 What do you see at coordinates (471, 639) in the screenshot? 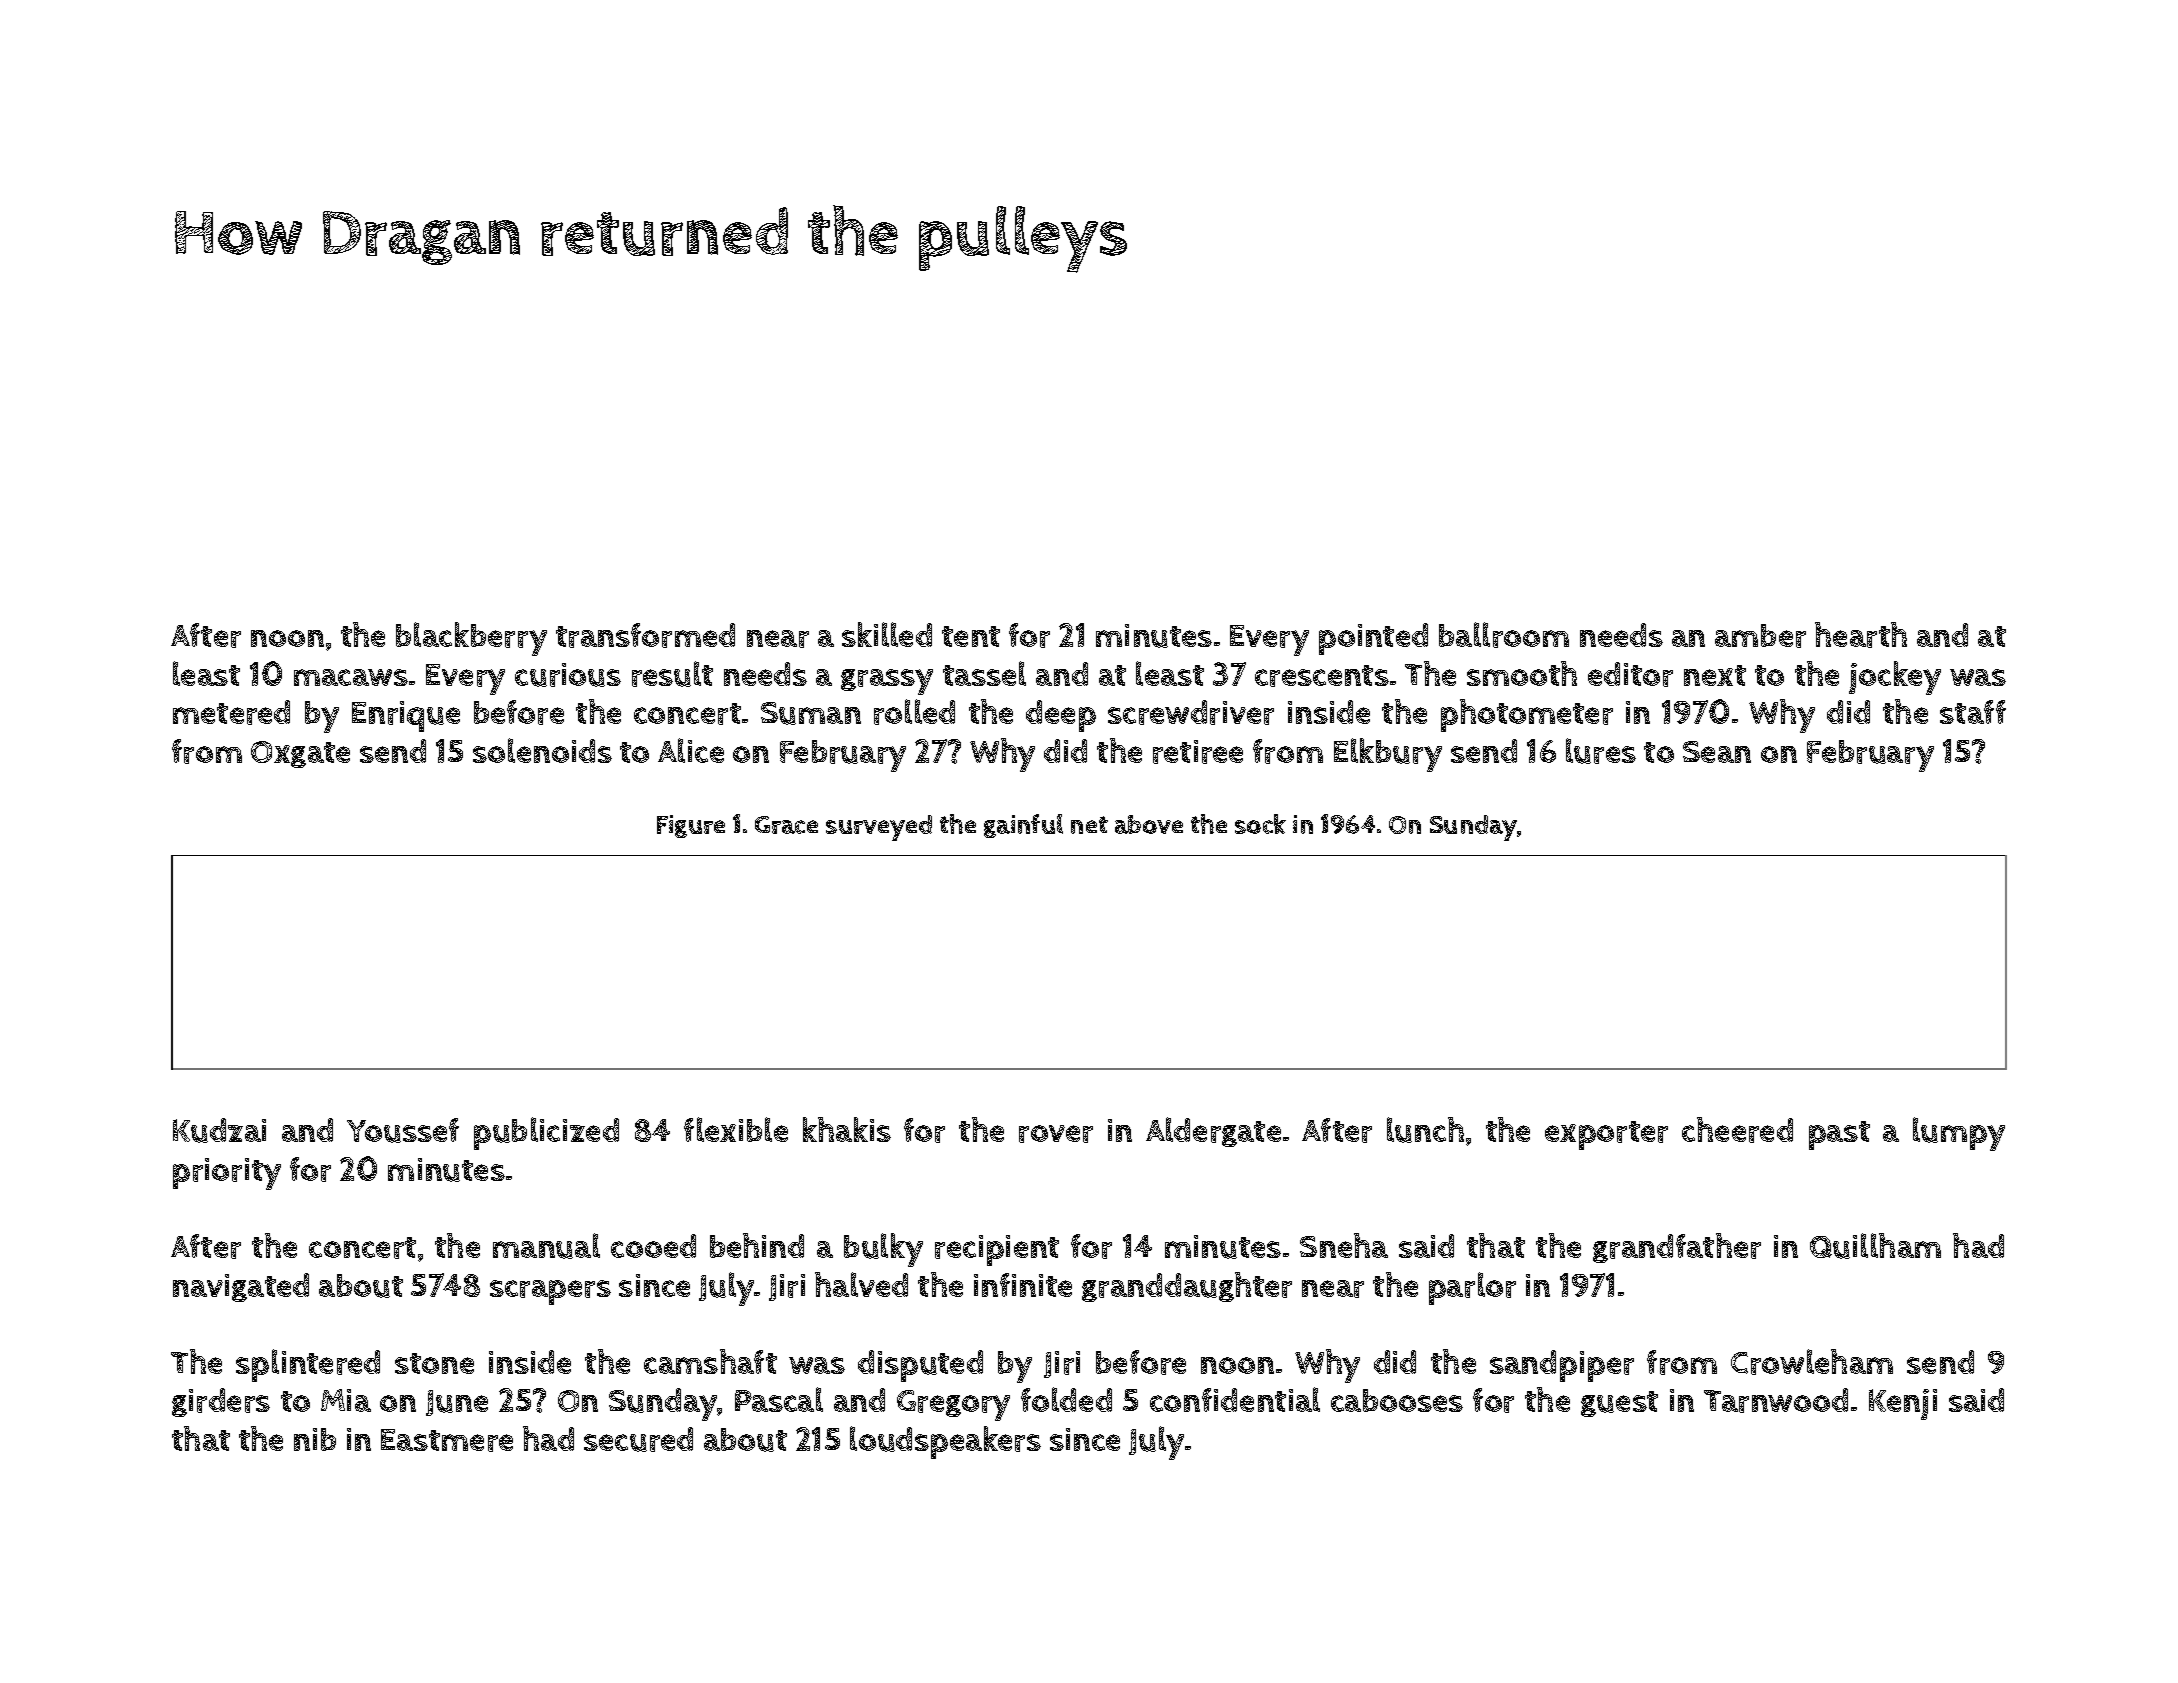
I see `blackberry` at bounding box center [471, 639].
